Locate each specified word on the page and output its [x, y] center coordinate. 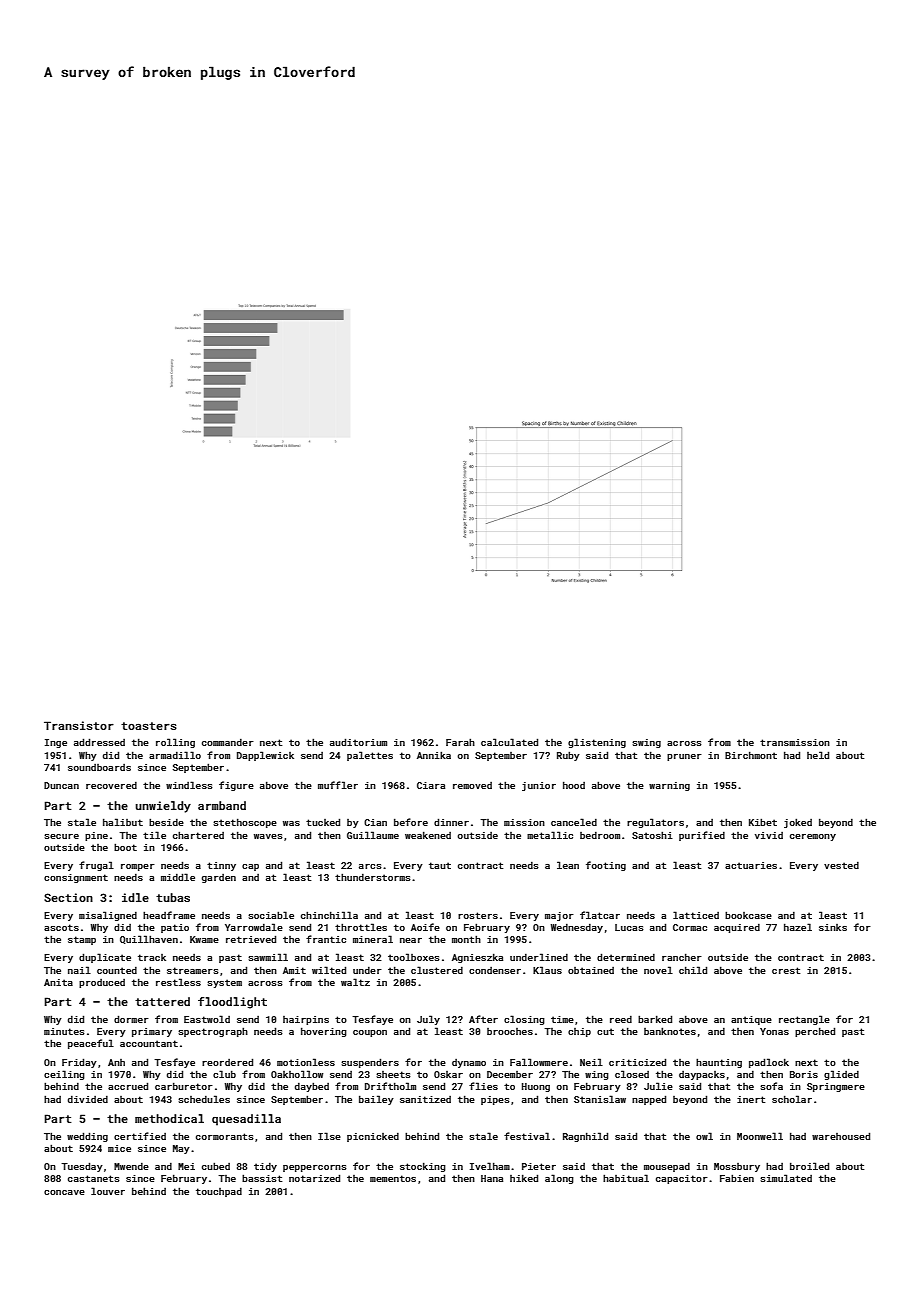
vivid [769, 835]
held [818, 755]
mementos [393, 1178]
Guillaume [373, 835]
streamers [193, 970]
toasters [149, 726]
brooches [510, 1031]
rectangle [804, 1020]
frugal [96, 866]
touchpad [219, 1192]
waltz [355, 982]
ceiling [64, 1075]
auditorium [358, 742]
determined [626, 957]
